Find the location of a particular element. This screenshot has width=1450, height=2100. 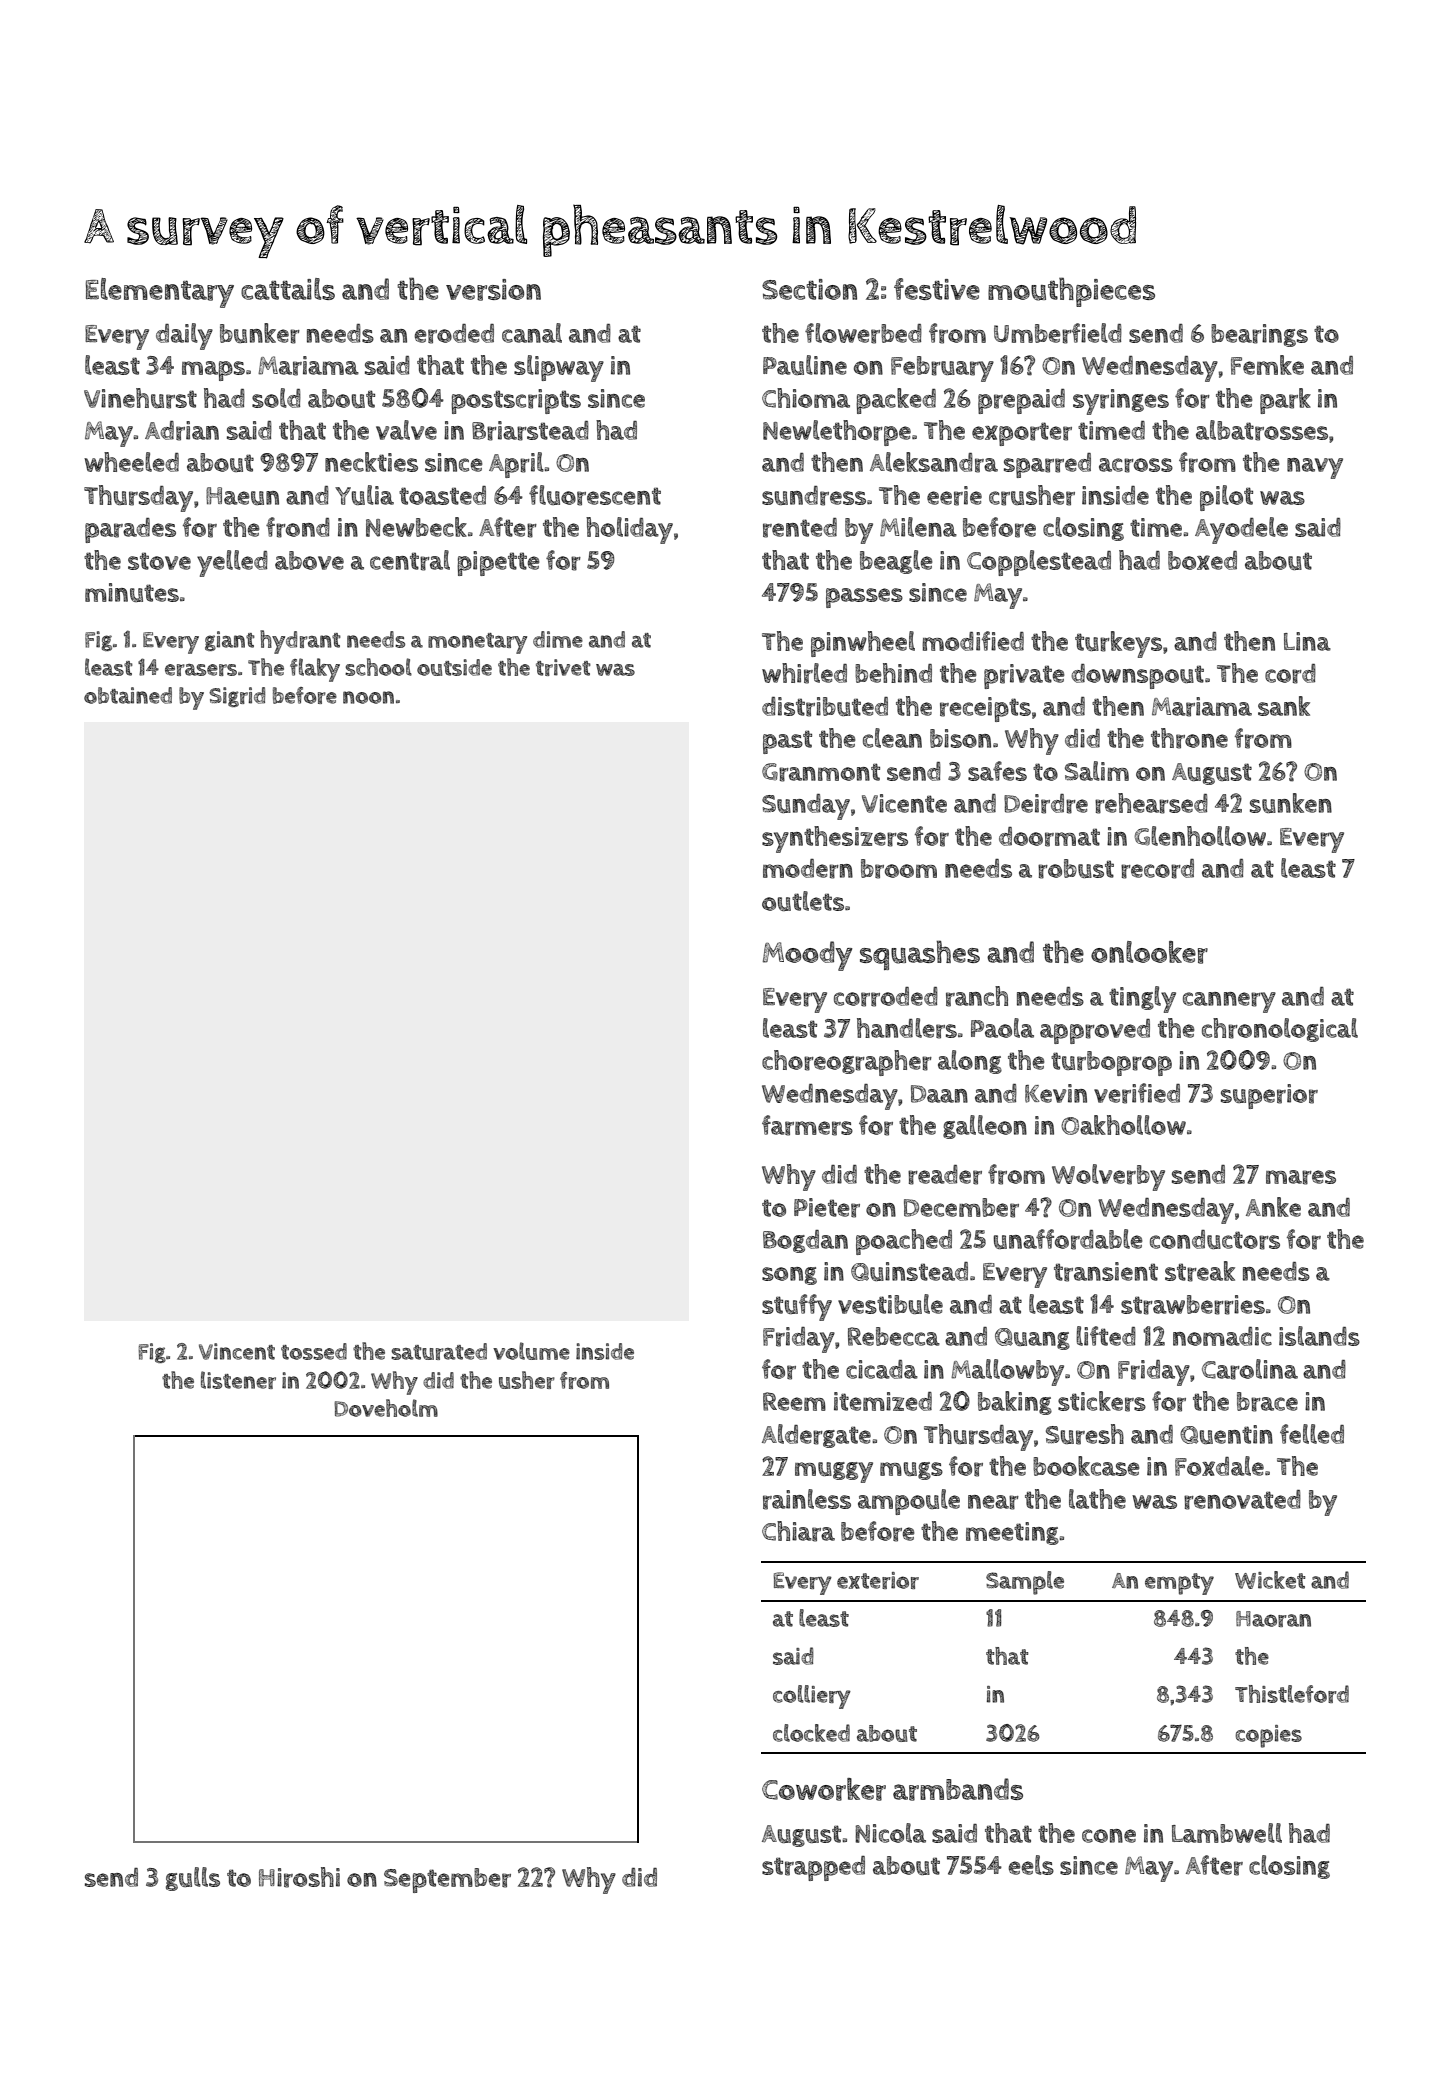

mouthpieces is located at coordinates (1071, 292).
